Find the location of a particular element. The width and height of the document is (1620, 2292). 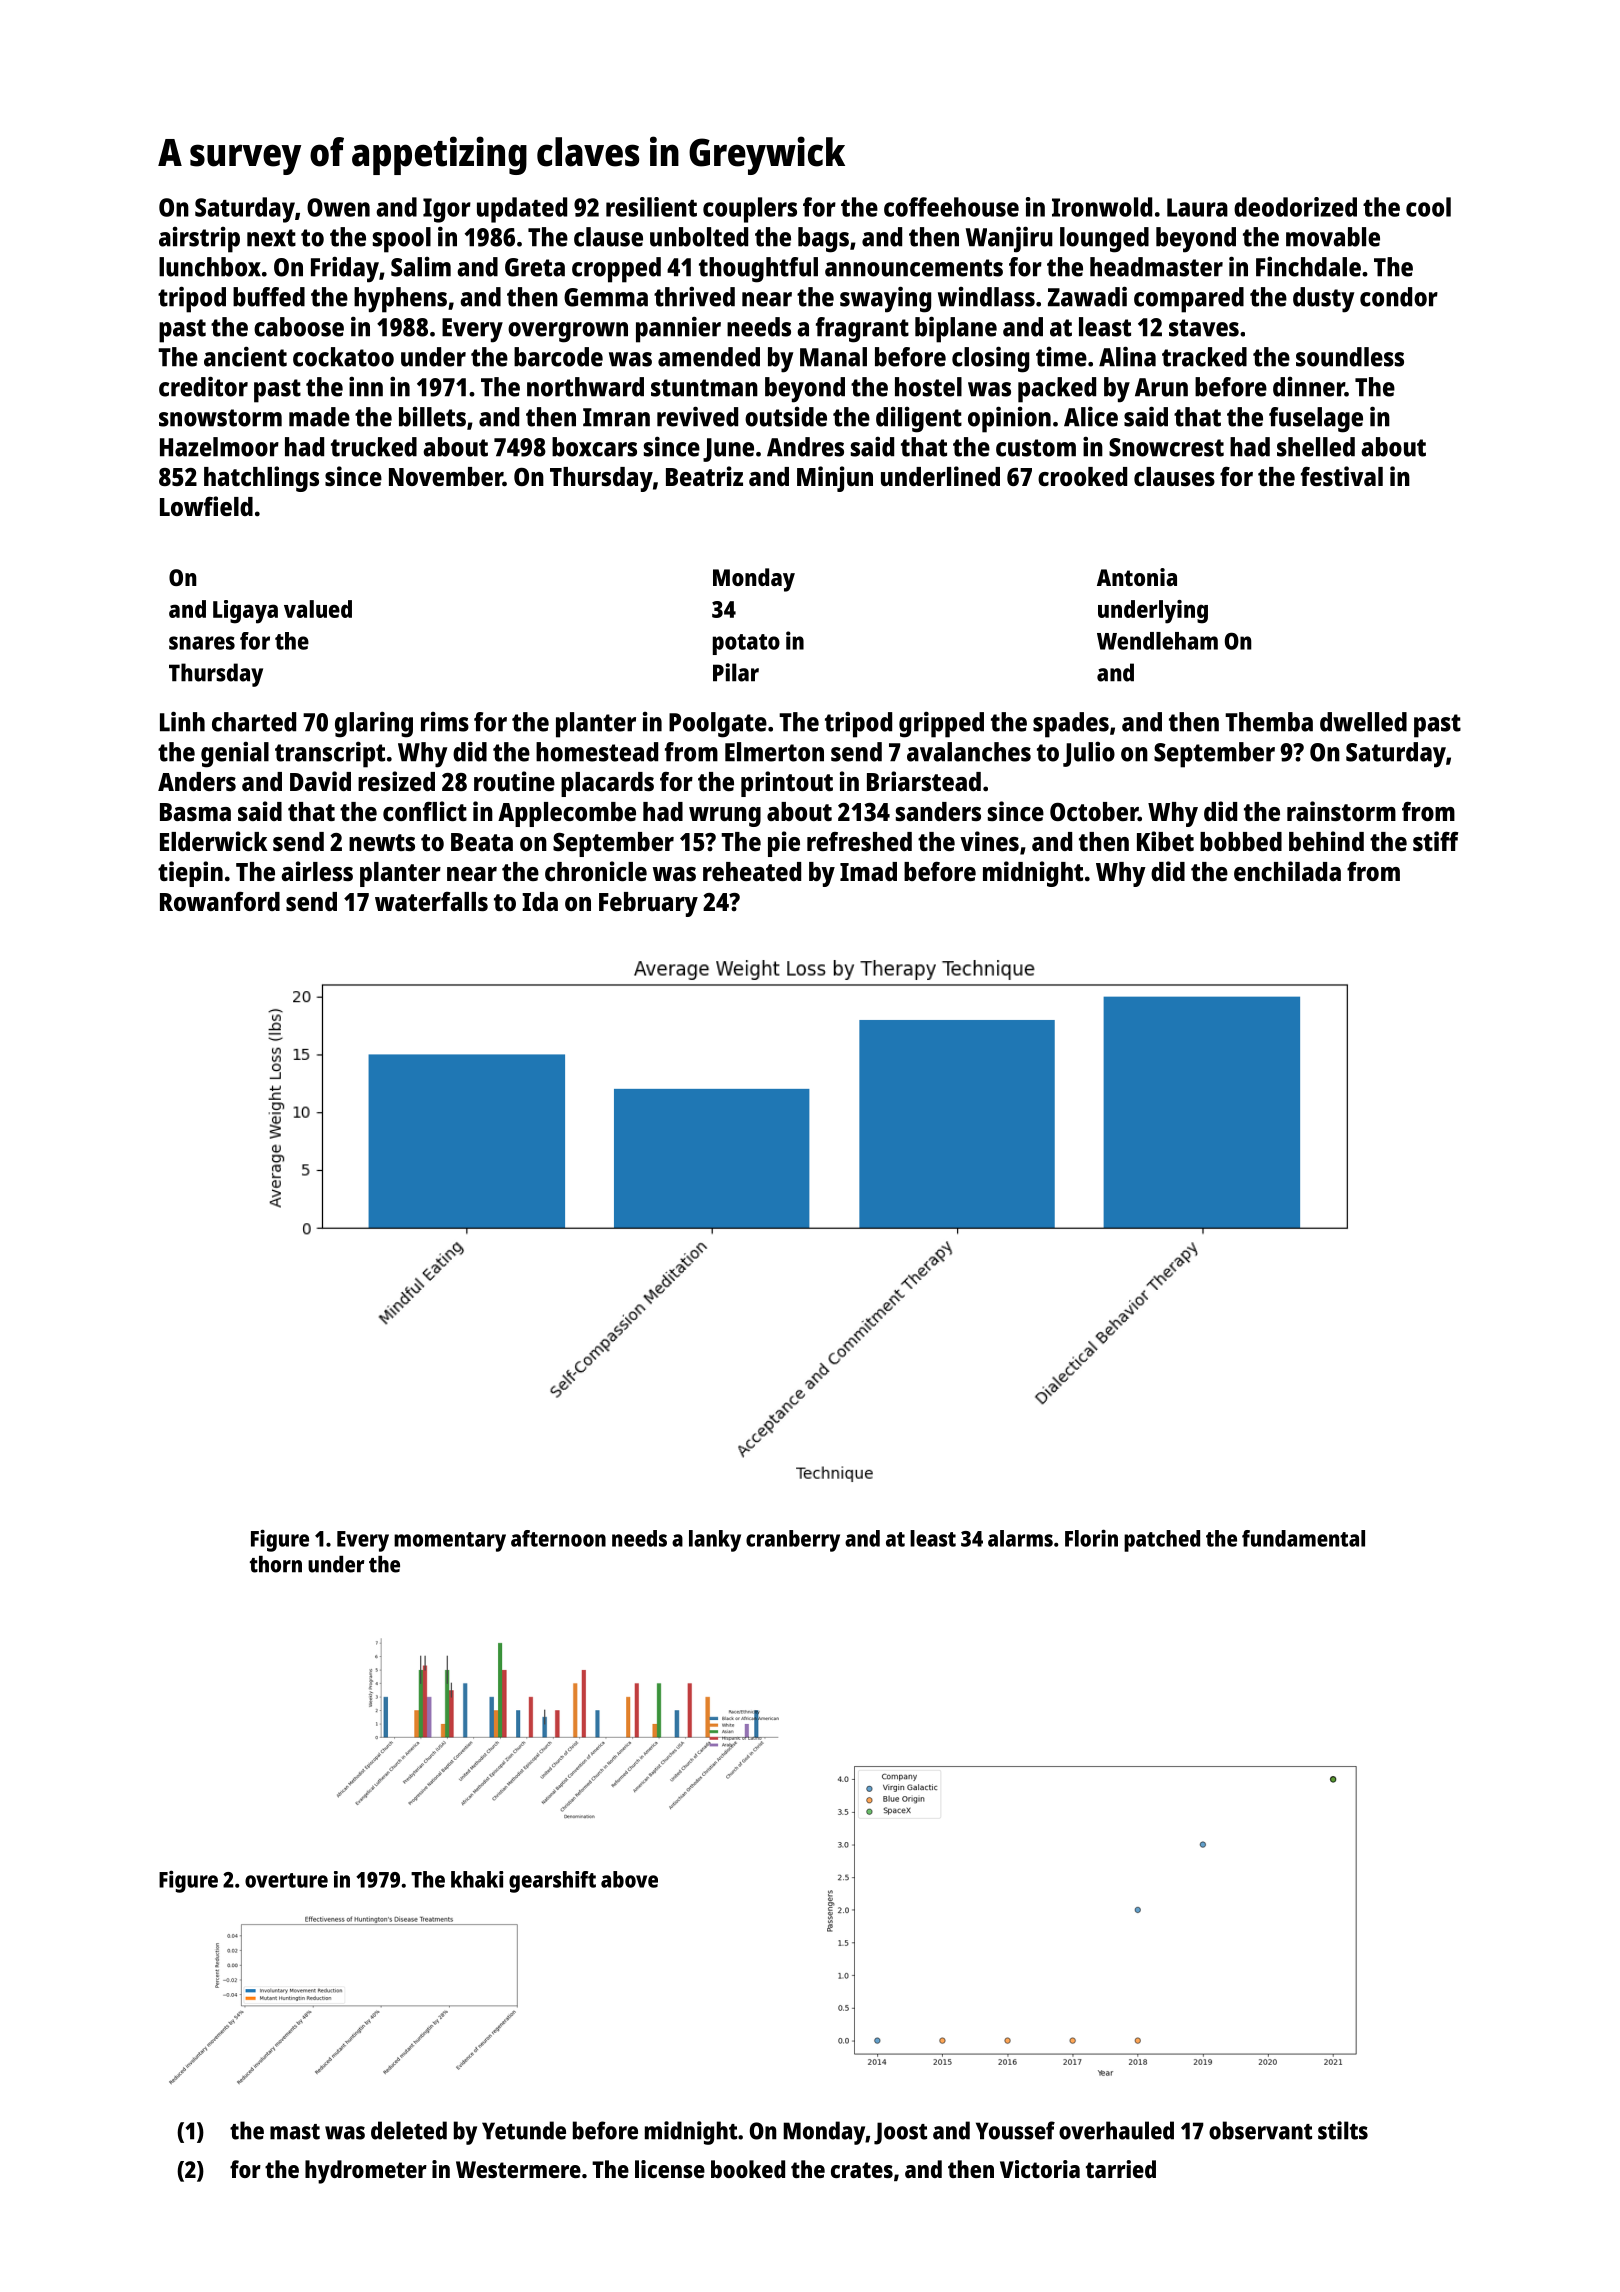

Lowfield is located at coordinates (206, 506).
